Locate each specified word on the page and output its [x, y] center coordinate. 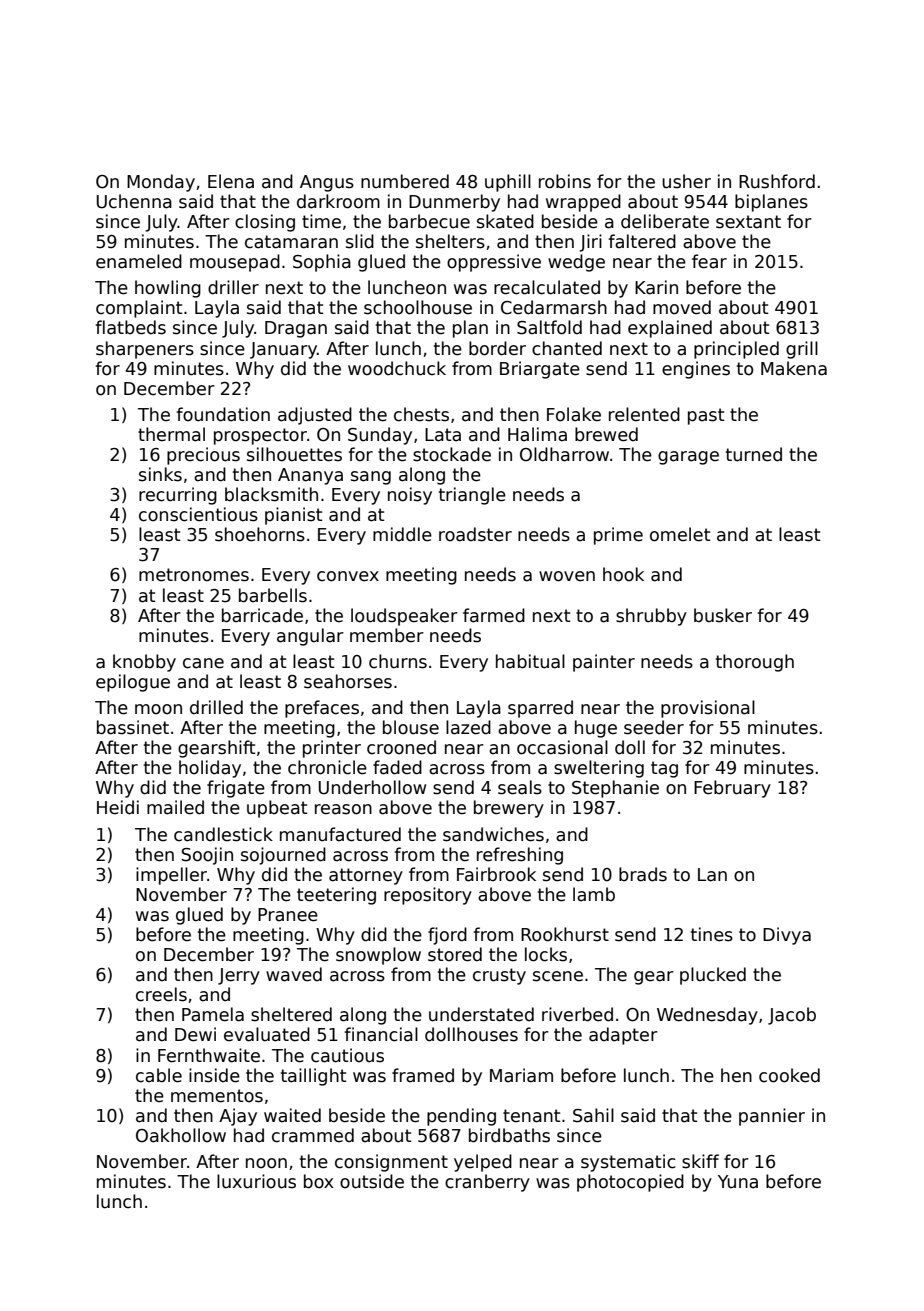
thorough [755, 663]
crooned [401, 747]
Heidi [118, 807]
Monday [161, 183]
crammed [313, 1135]
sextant [748, 222]
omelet [680, 534]
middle [402, 534]
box [319, 1181]
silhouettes [294, 454]
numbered [405, 181]
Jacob [792, 1016]
